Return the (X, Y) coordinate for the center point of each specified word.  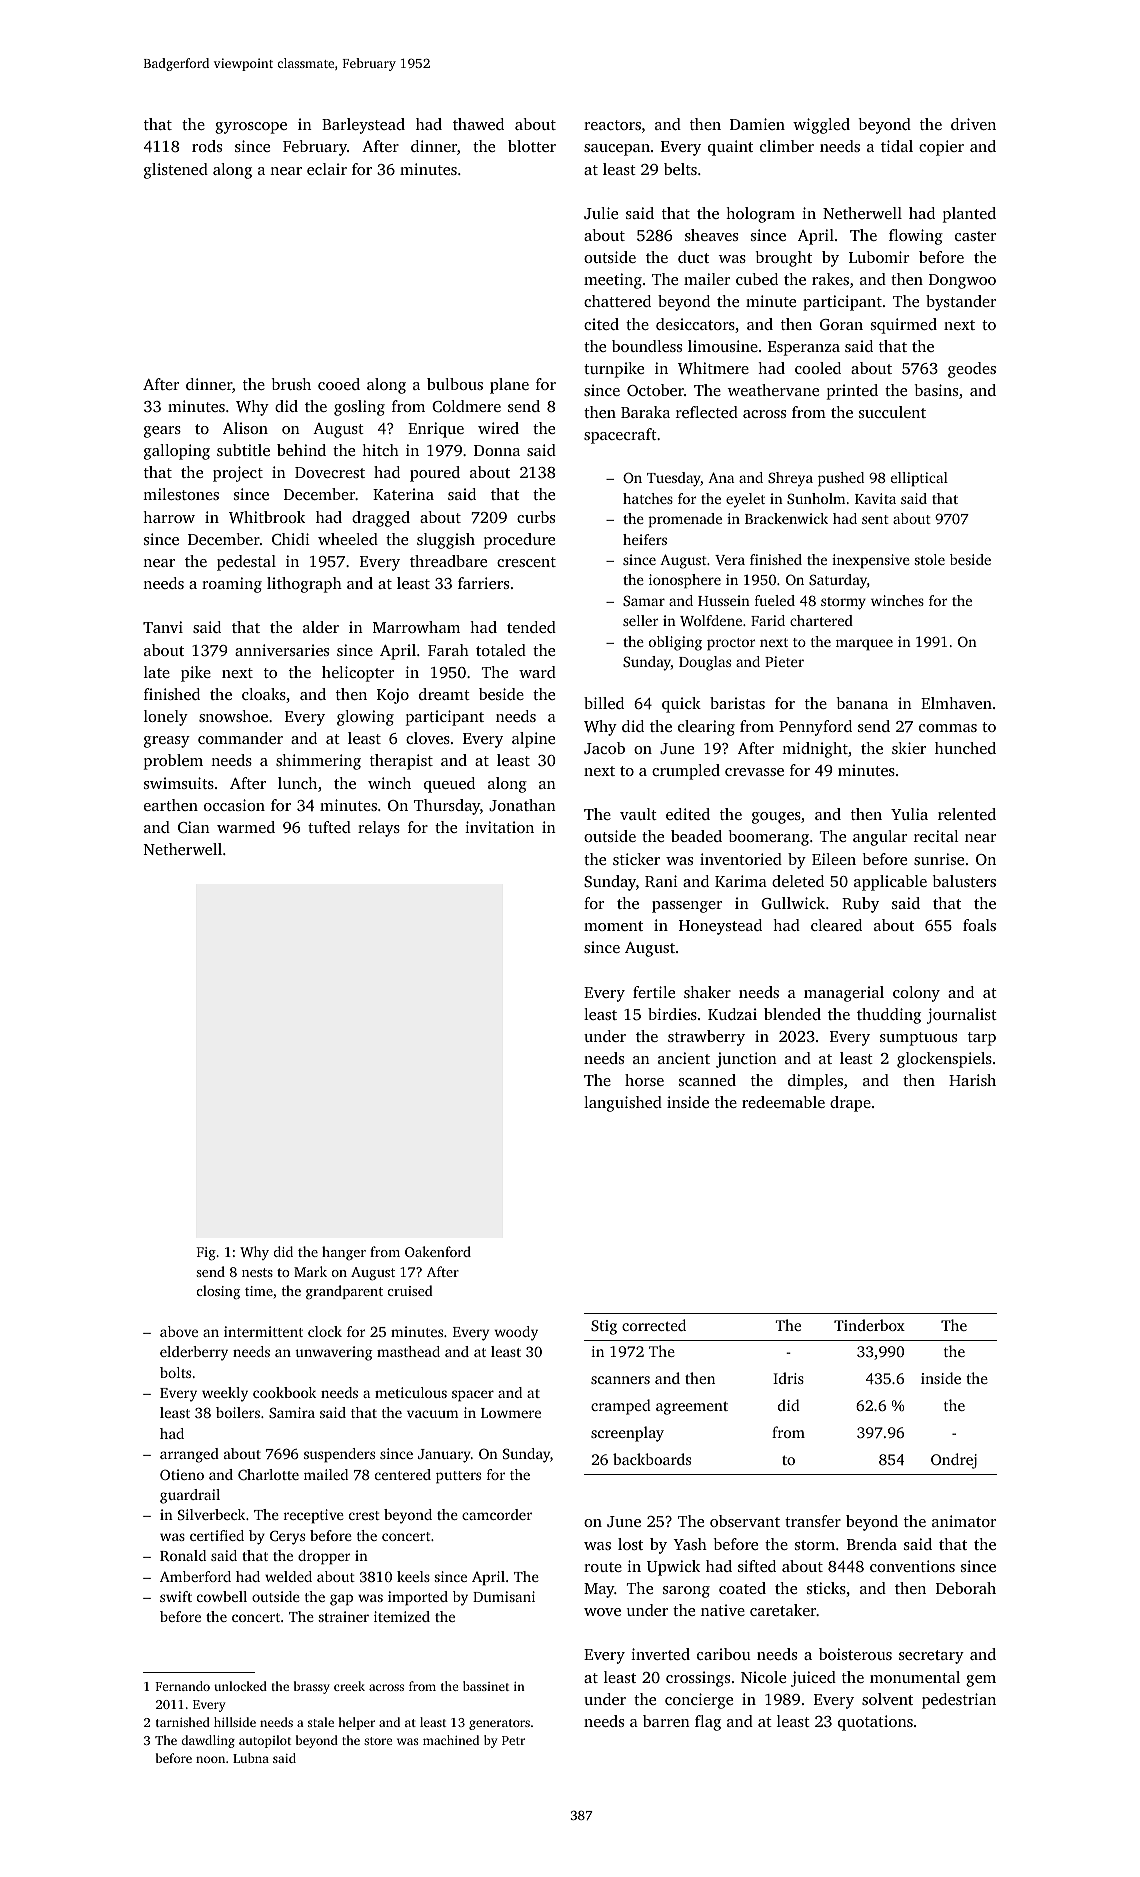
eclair (327, 169)
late (157, 672)
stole (930, 559)
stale (321, 1722)
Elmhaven (956, 703)
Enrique (436, 430)
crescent (526, 562)
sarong (686, 1592)
